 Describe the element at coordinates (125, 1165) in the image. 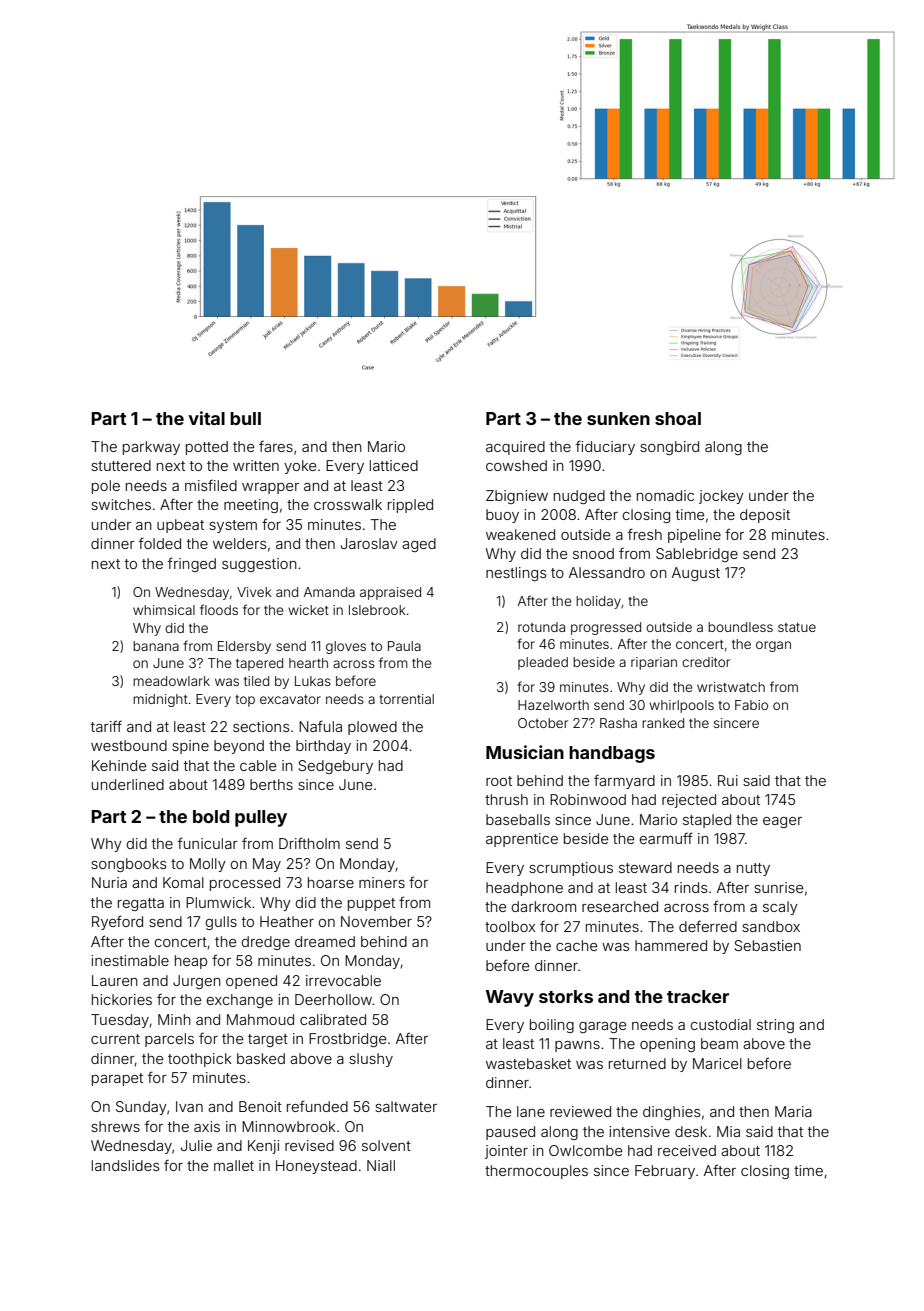

I see `landslides` at that location.
